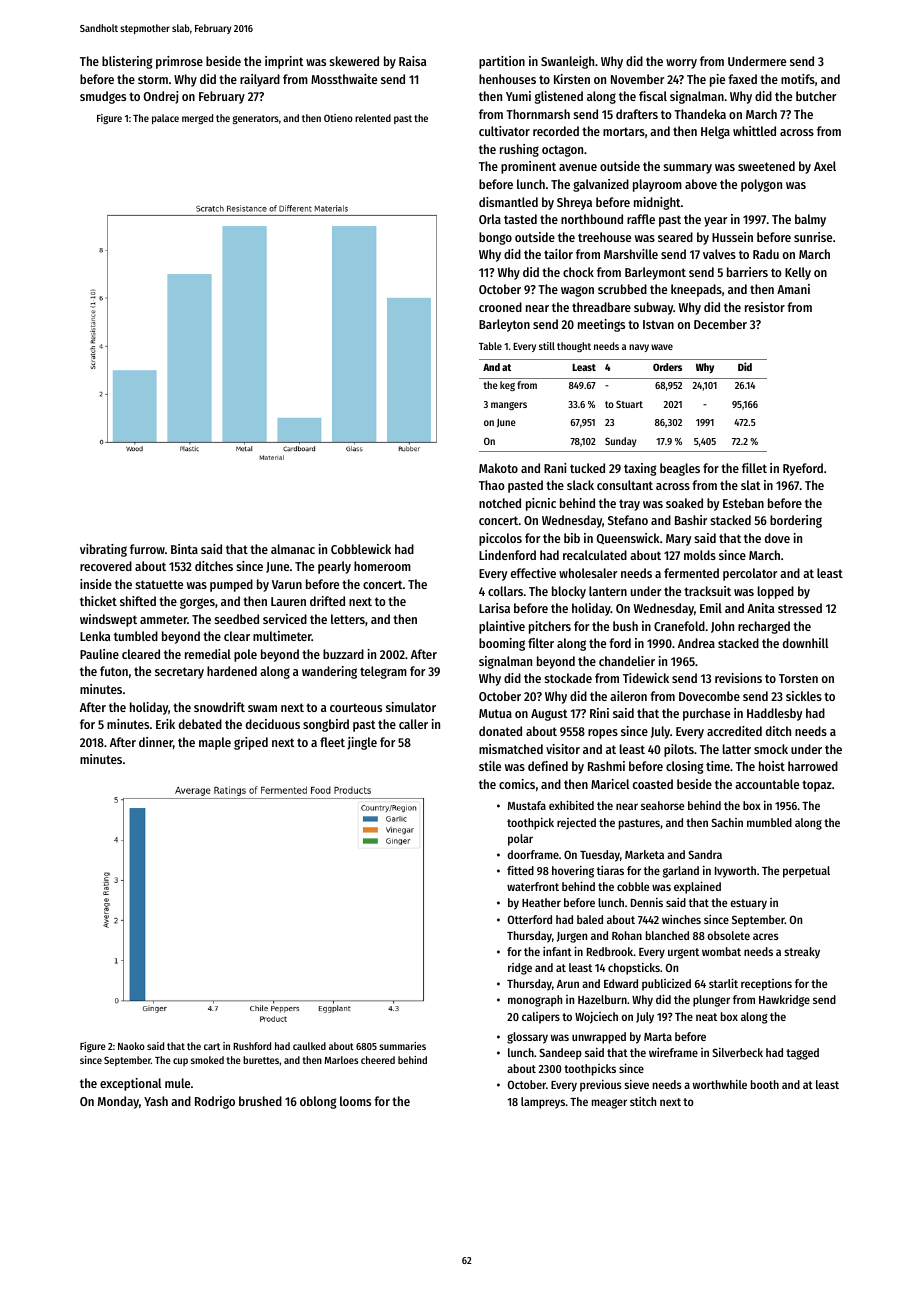  I want to click on Rodrigo, so click(215, 1102).
